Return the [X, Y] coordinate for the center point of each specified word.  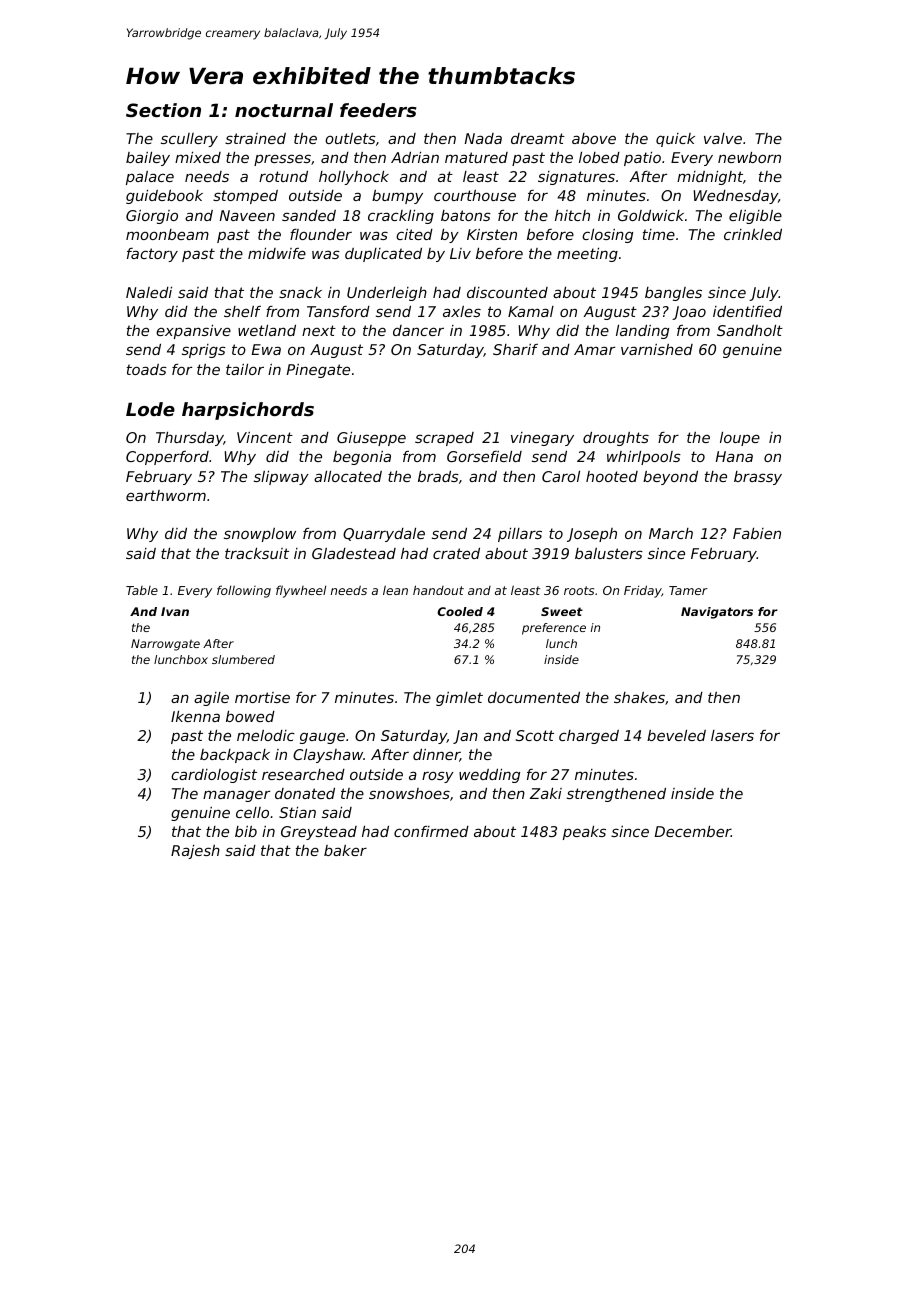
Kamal [531, 311]
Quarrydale [384, 535]
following [244, 591]
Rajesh [195, 852]
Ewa [266, 349]
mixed [198, 157]
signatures [576, 178]
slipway [281, 478]
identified [747, 311]
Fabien [757, 533]
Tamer [688, 590]
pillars [520, 535]
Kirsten [492, 234]
